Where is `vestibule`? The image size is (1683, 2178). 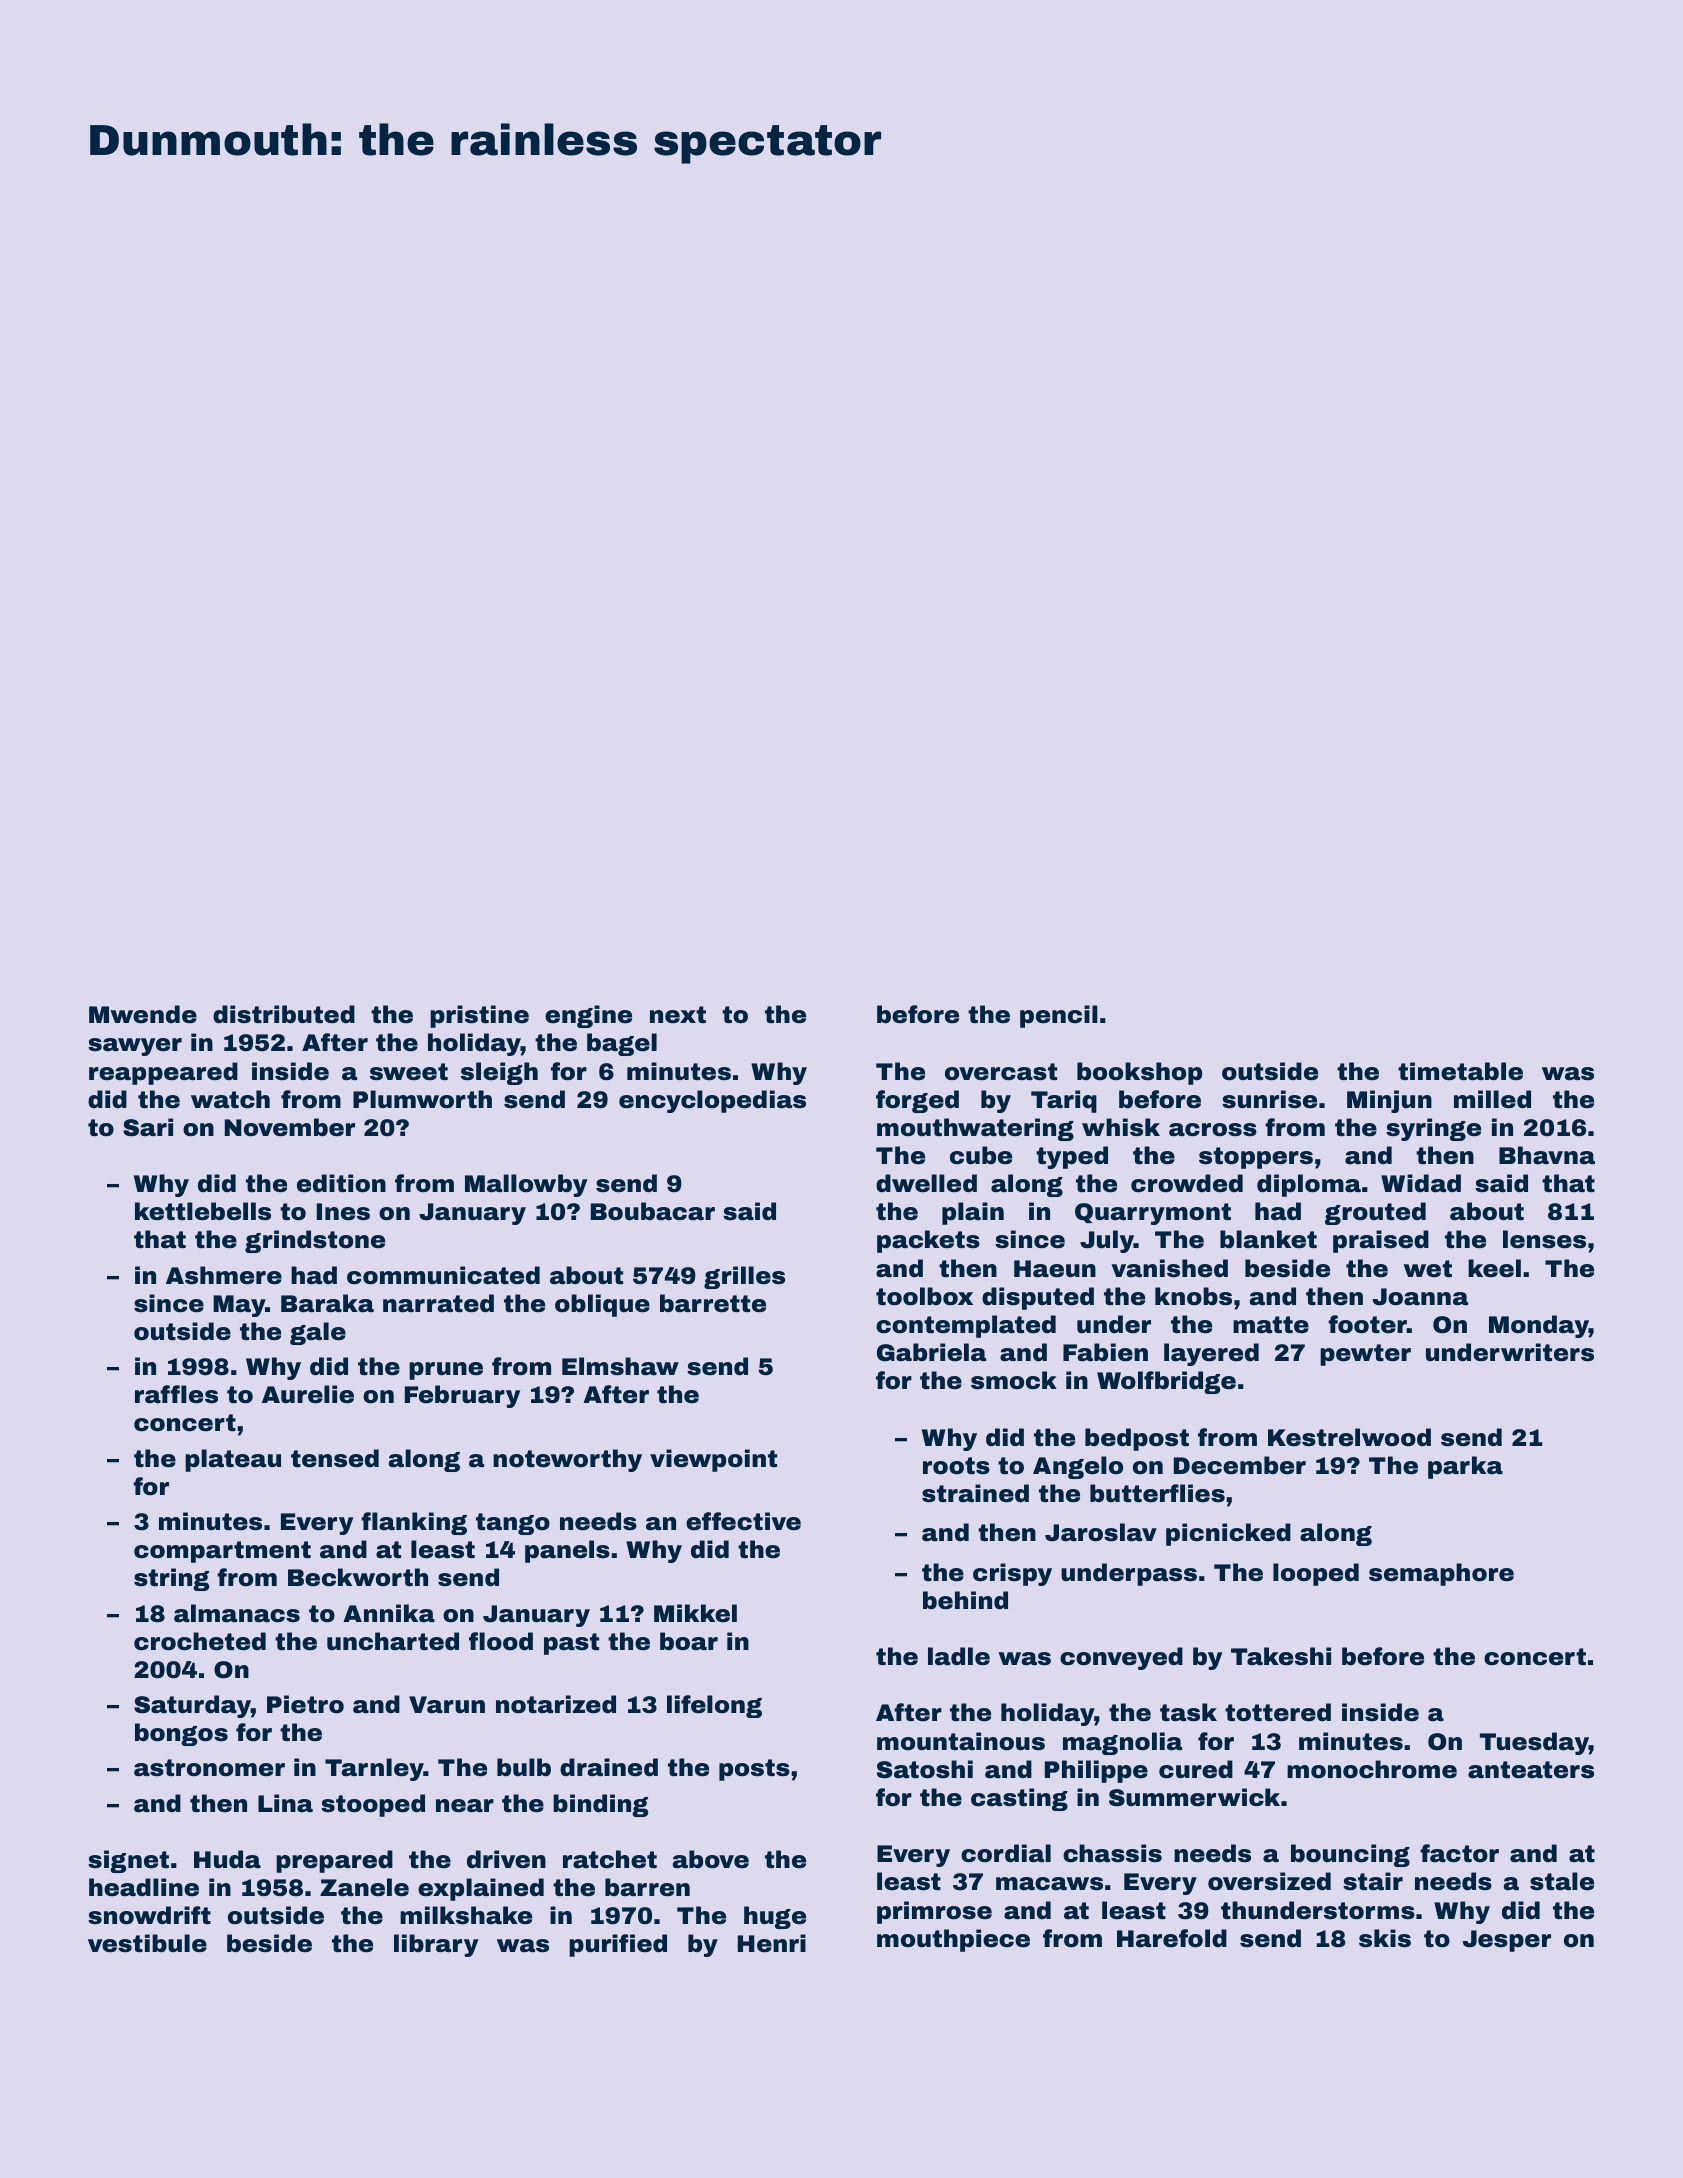
vestibule is located at coordinates (147, 1943).
